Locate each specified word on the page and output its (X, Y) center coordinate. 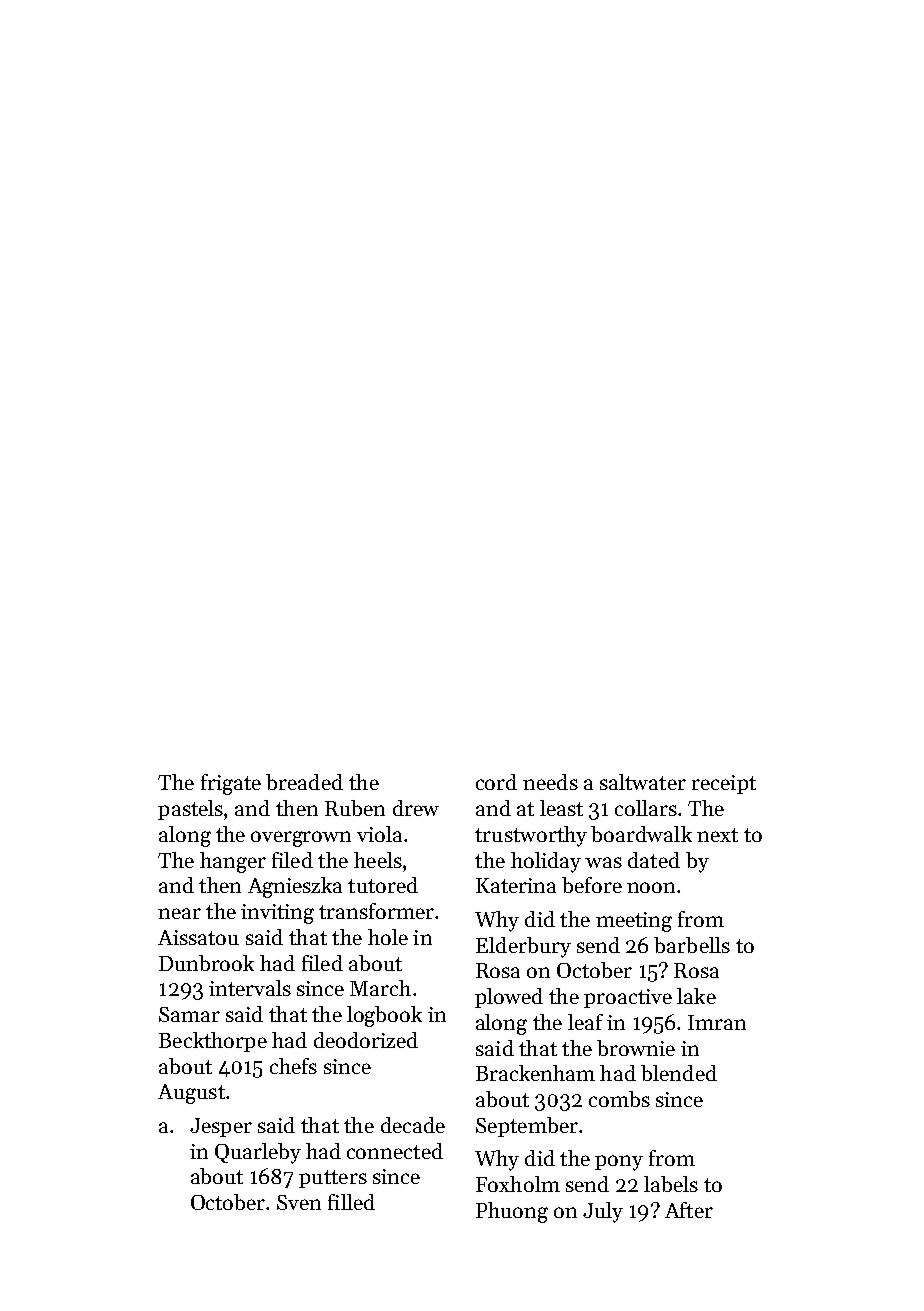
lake (696, 996)
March (380, 988)
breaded (304, 782)
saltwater (643, 782)
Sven (299, 1202)
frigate (231, 784)
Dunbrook (206, 963)
